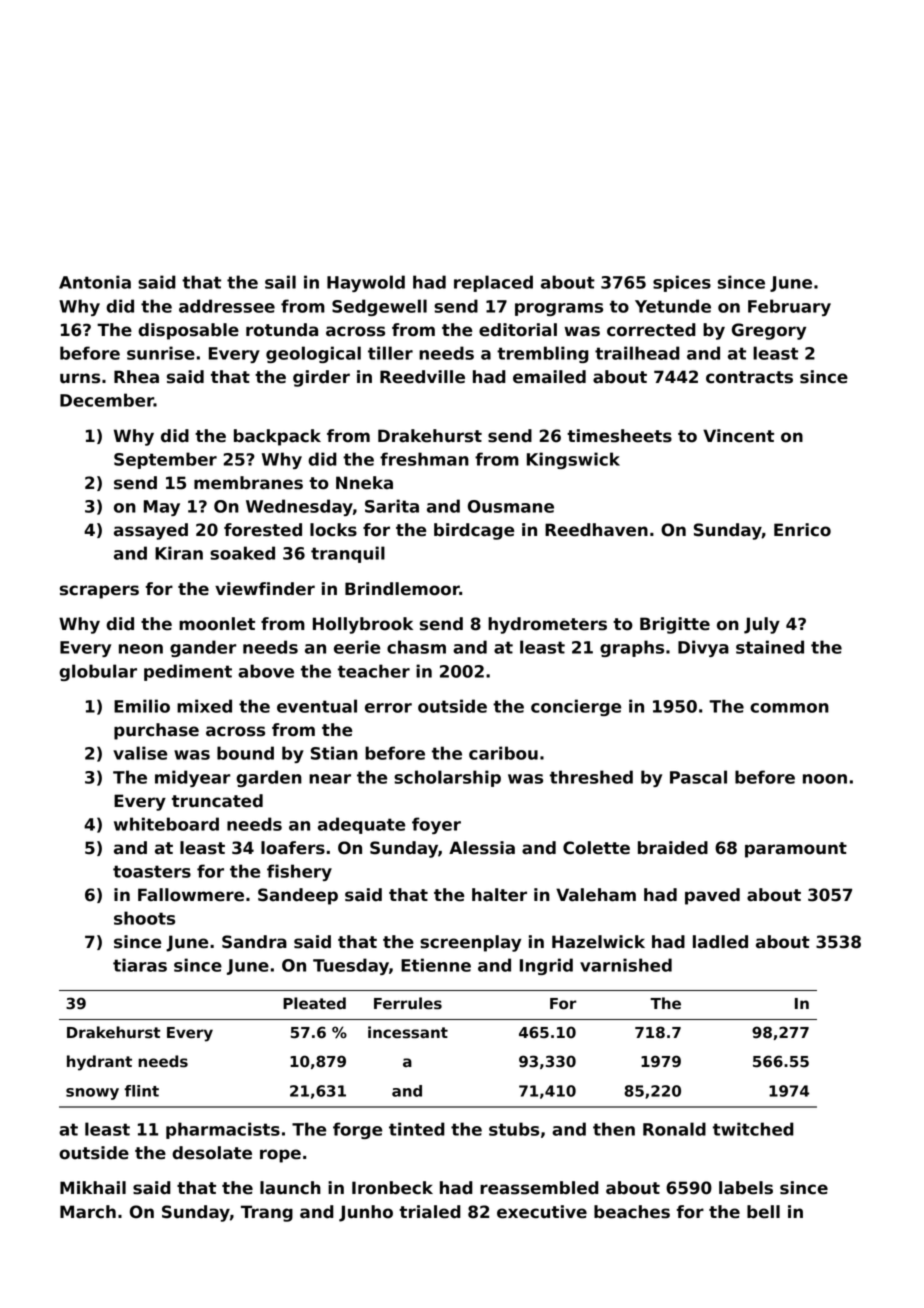 This image has width=924, height=1308. Describe the element at coordinates (825, 779) in the image. I see `noon` at that location.
